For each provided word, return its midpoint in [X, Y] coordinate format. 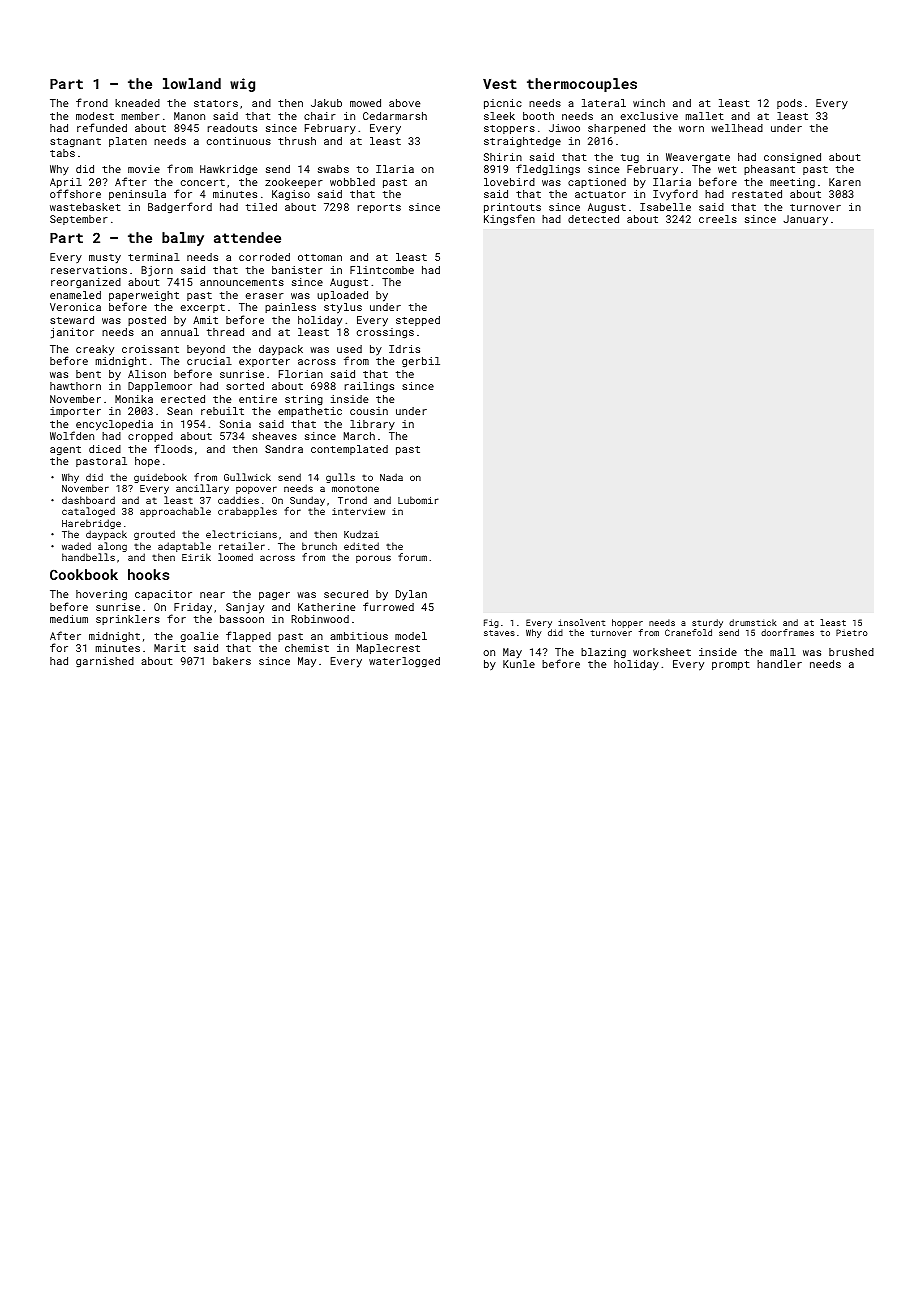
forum [412, 557]
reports [379, 208]
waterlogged [404, 662]
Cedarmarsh [395, 116]
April [66, 184]
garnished [105, 662]
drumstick [753, 622]
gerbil [421, 362]
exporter [264, 362]
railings [369, 387]
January [805, 220]
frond [92, 102]
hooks [148, 574]
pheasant [769, 170]
